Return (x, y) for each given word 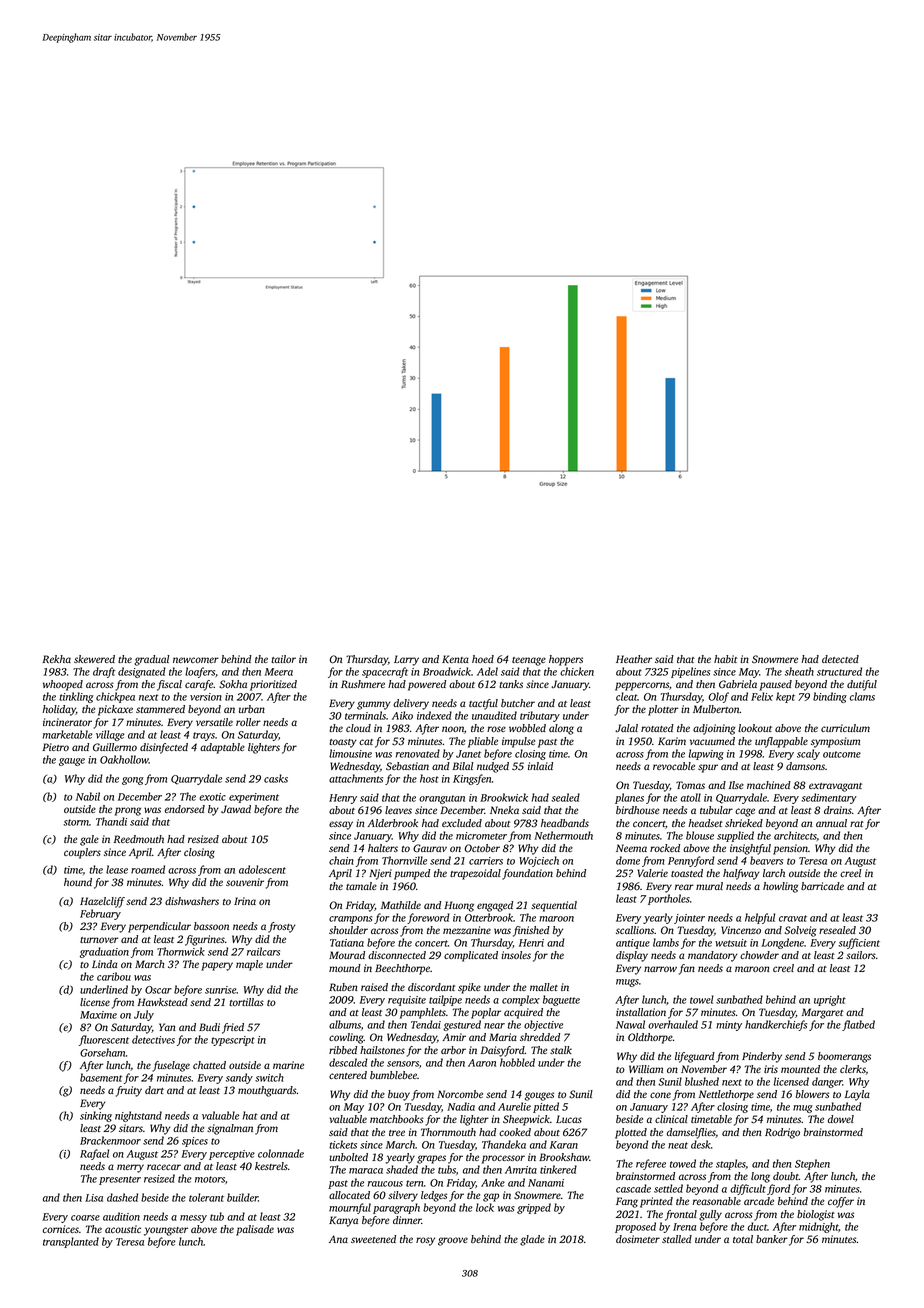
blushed (702, 1081)
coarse (85, 1218)
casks (276, 778)
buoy (399, 1095)
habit (726, 659)
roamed (148, 869)
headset (705, 823)
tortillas (246, 1002)
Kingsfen (472, 779)
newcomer (196, 660)
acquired (523, 1013)
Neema (631, 848)
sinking (96, 1116)
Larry (406, 660)
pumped (412, 874)
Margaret (823, 1013)
